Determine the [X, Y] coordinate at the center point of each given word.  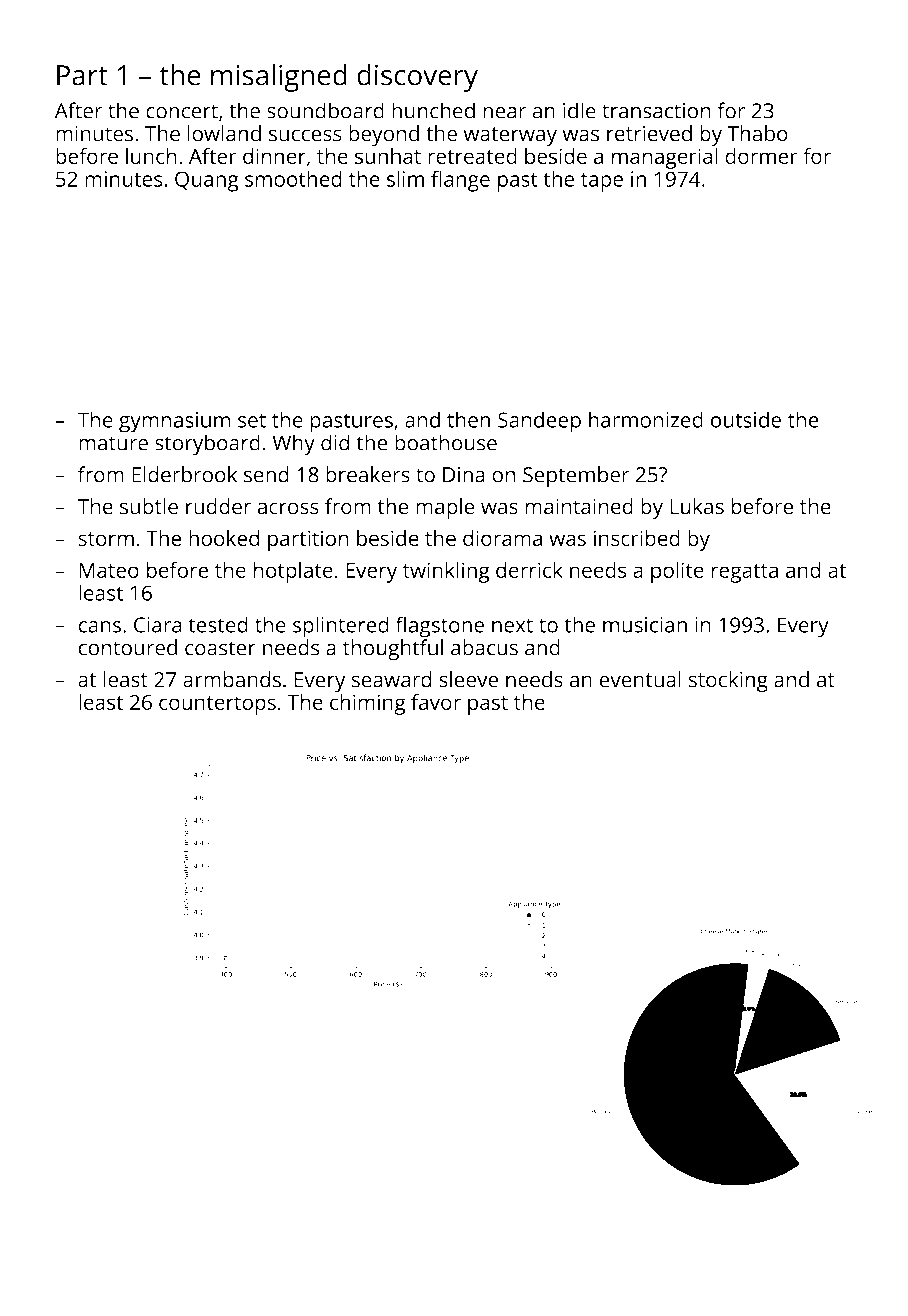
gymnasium [174, 422]
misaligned [279, 78]
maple [445, 508]
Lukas [697, 506]
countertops [217, 705]
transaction [656, 111]
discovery [417, 78]
